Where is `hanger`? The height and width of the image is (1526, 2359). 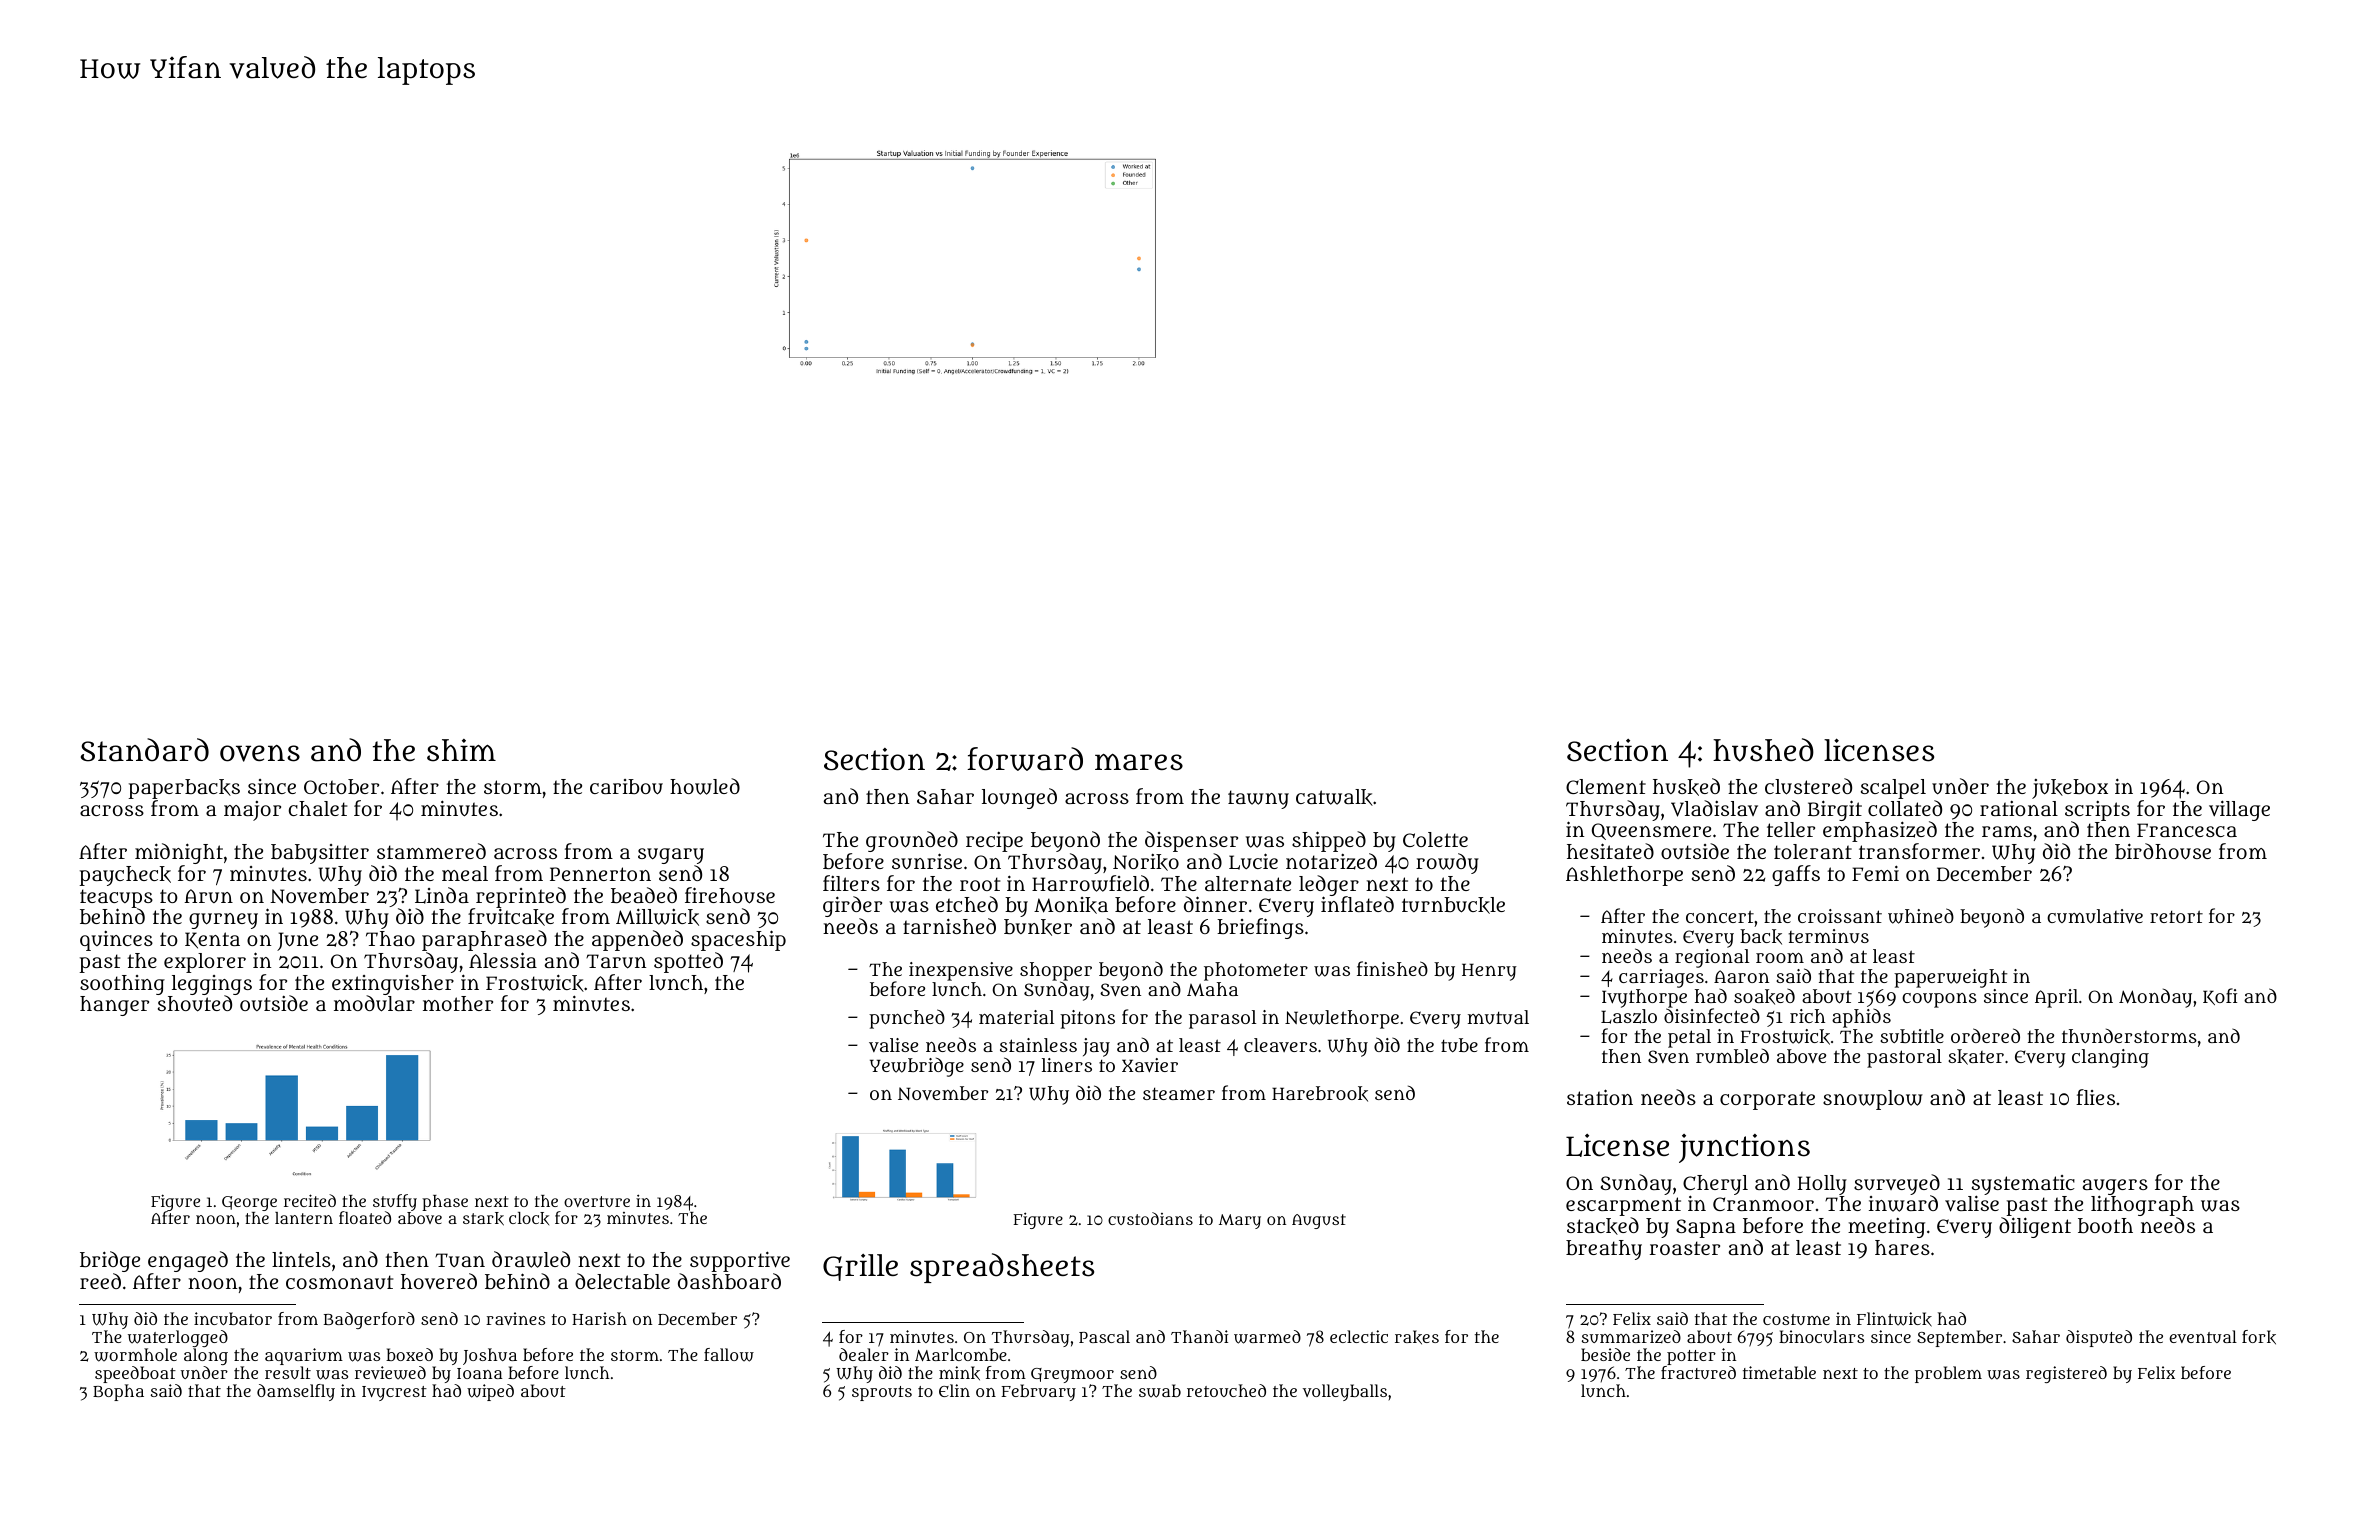
hanger is located at coordinates (114, 1006).
